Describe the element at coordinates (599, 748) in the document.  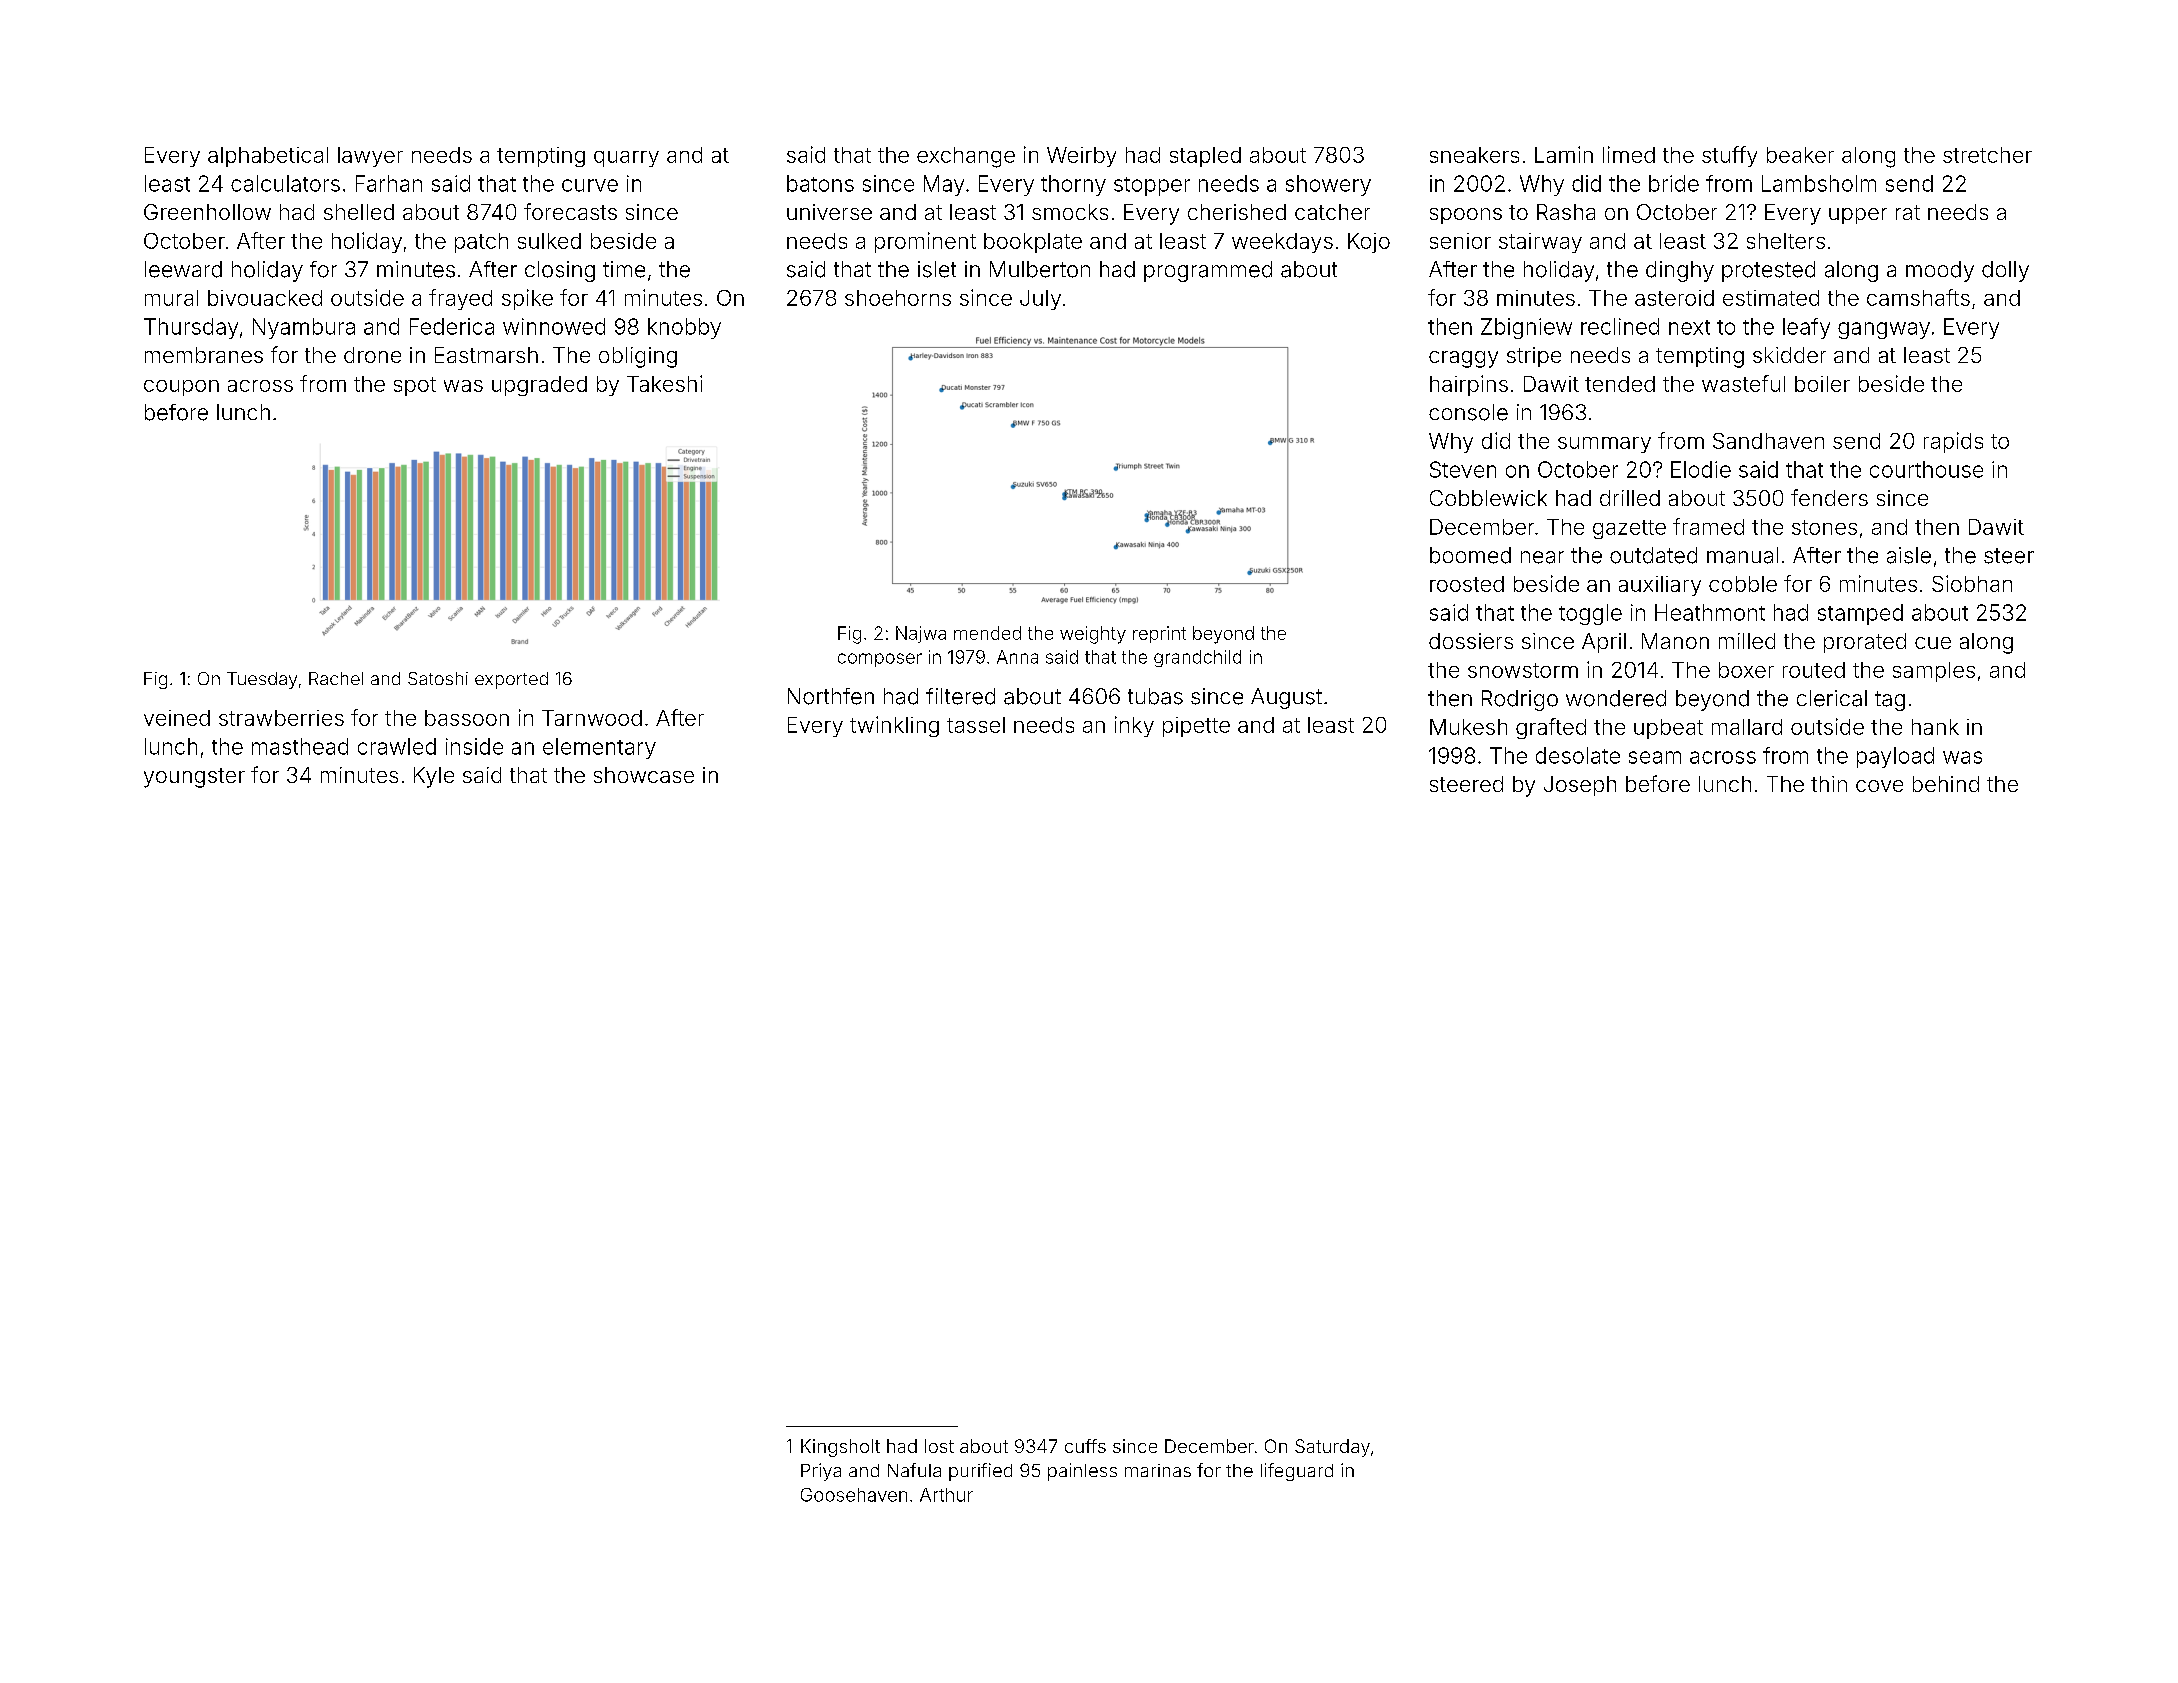
I see `elementary` at that location.
